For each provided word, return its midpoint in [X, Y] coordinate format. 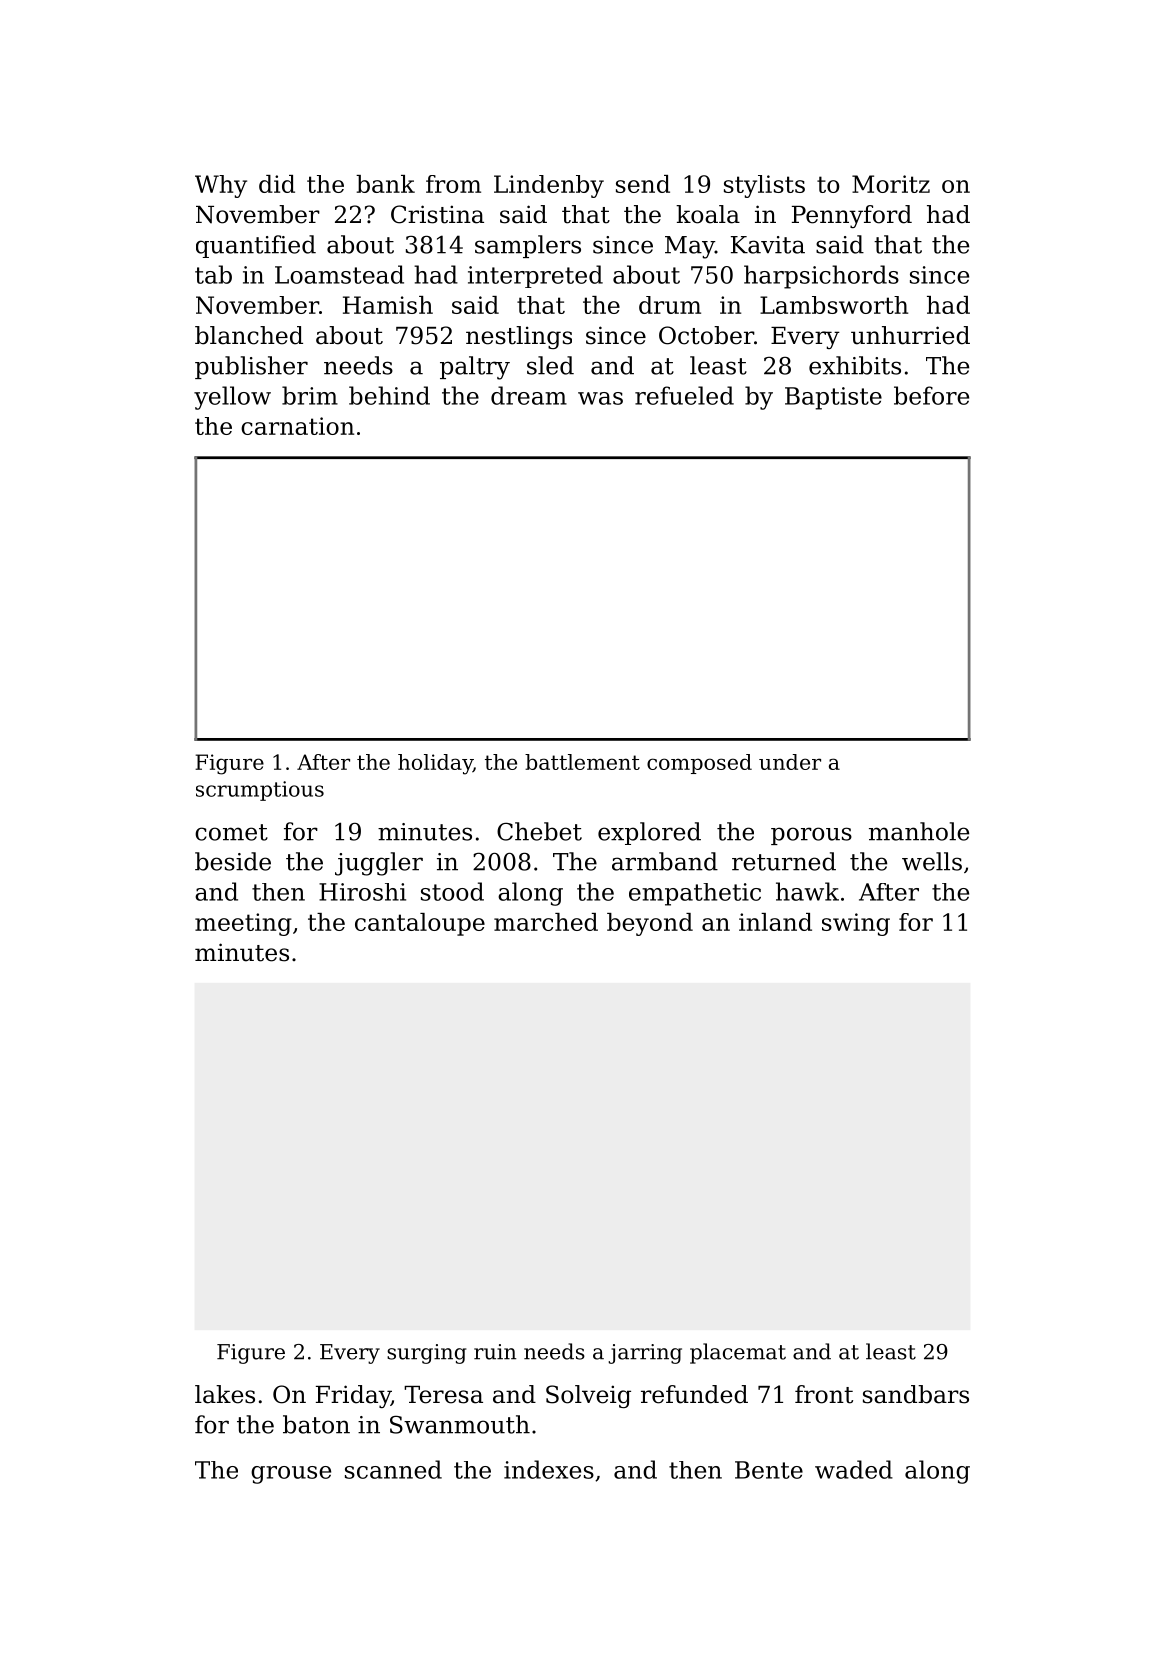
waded [854, 1469]
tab [213, 274]
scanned [393, 1469]
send [643, 184]
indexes [549, 1469]
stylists [764, 186]
